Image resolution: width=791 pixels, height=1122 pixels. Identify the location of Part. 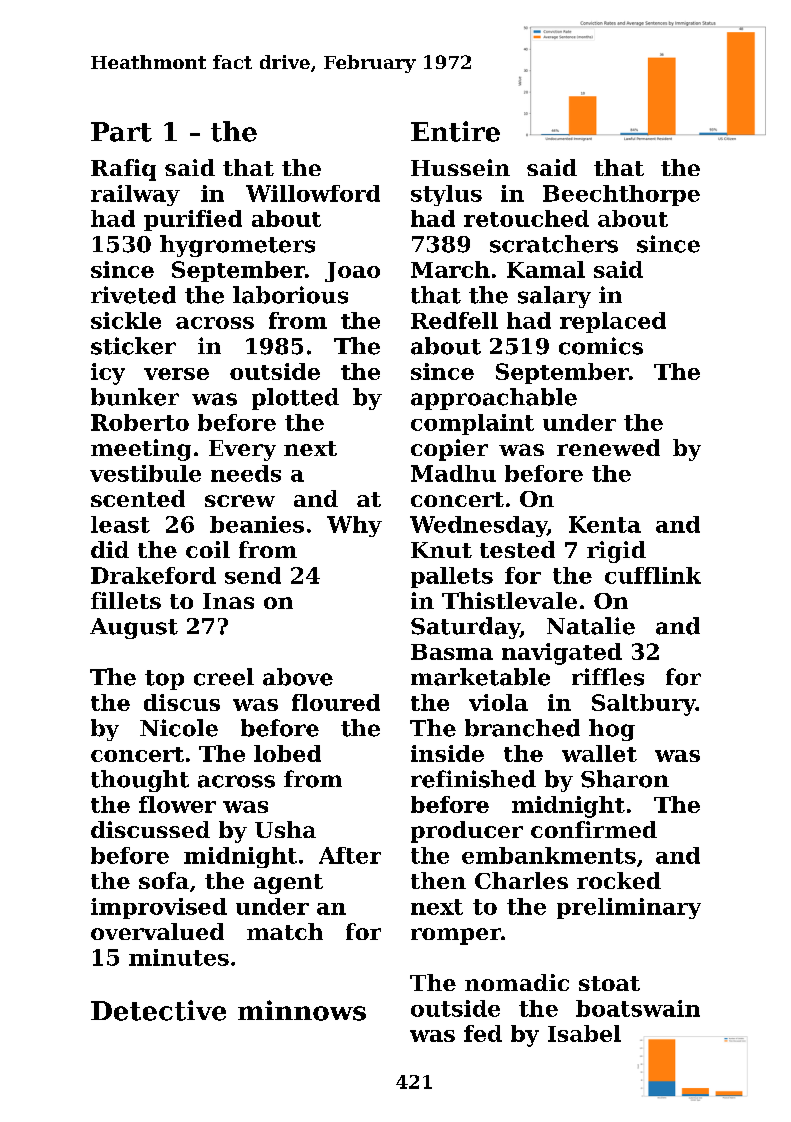
(121, 132).
